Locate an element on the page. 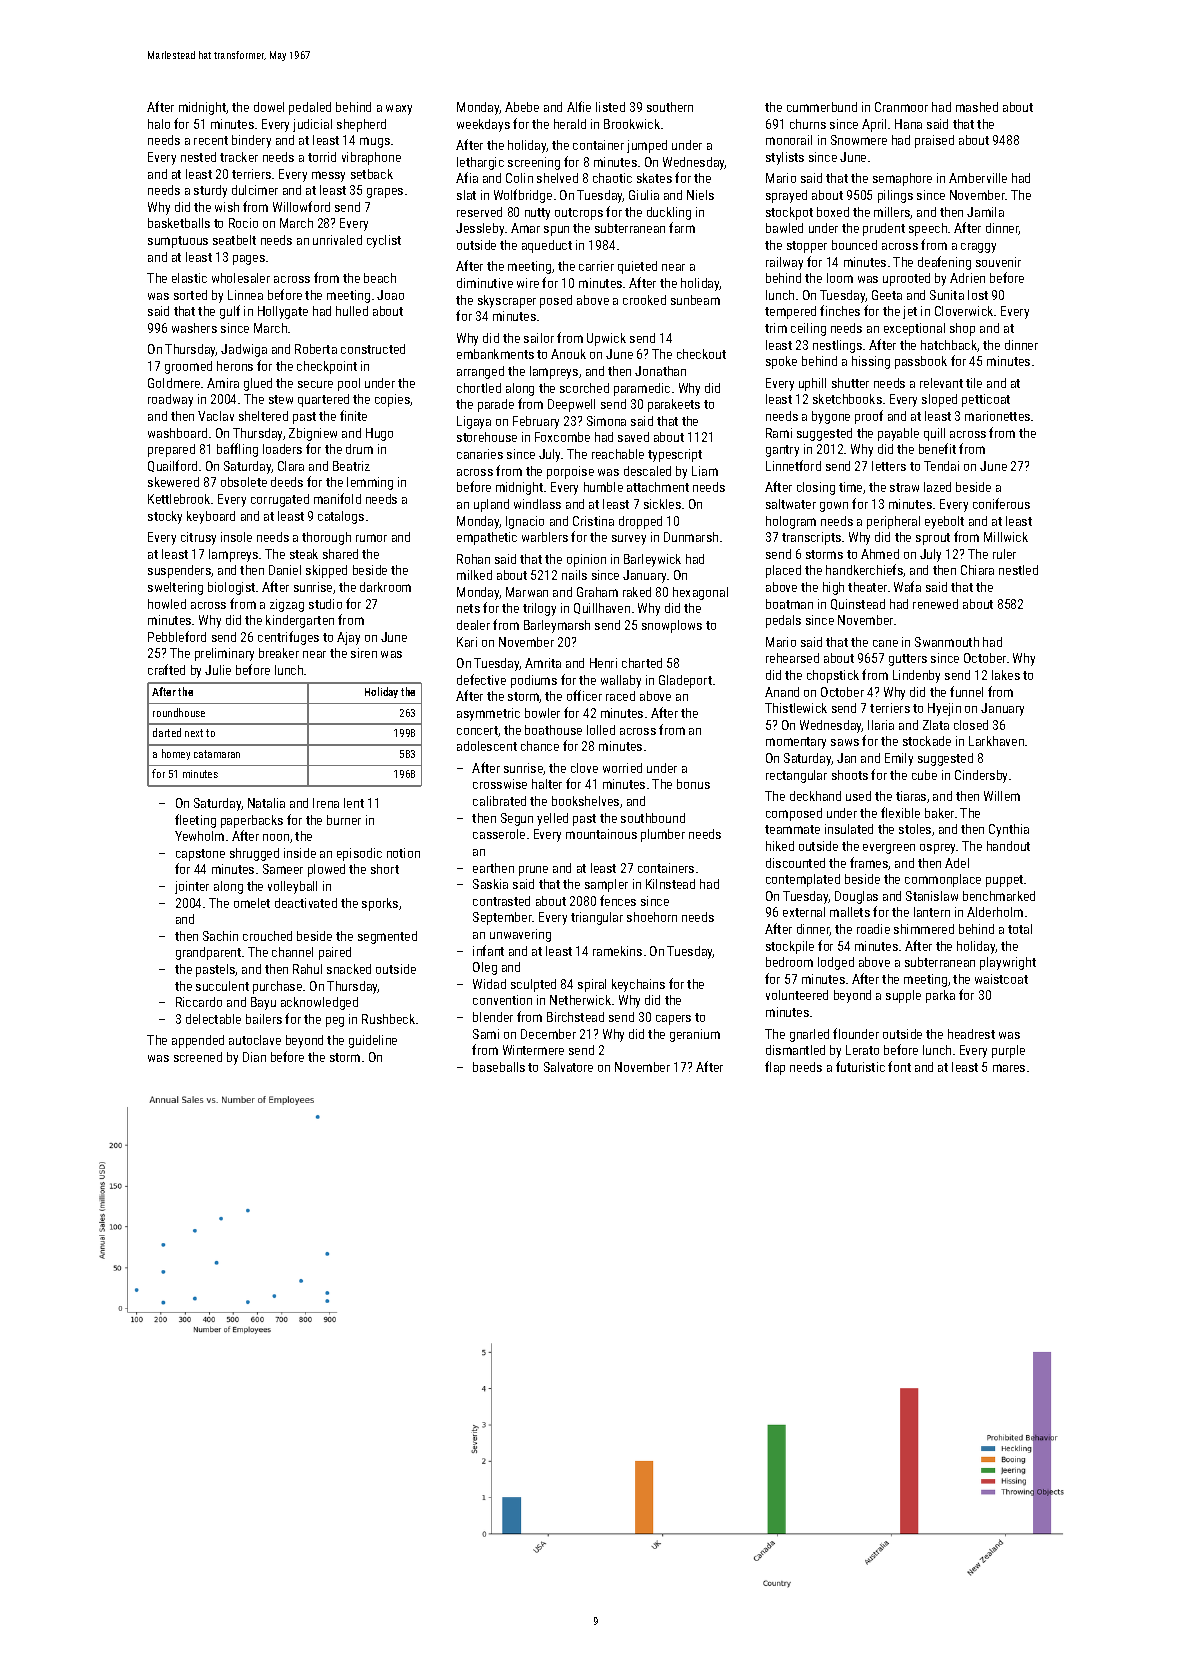  Dunmarsh is located at coordinates (691, 537).
